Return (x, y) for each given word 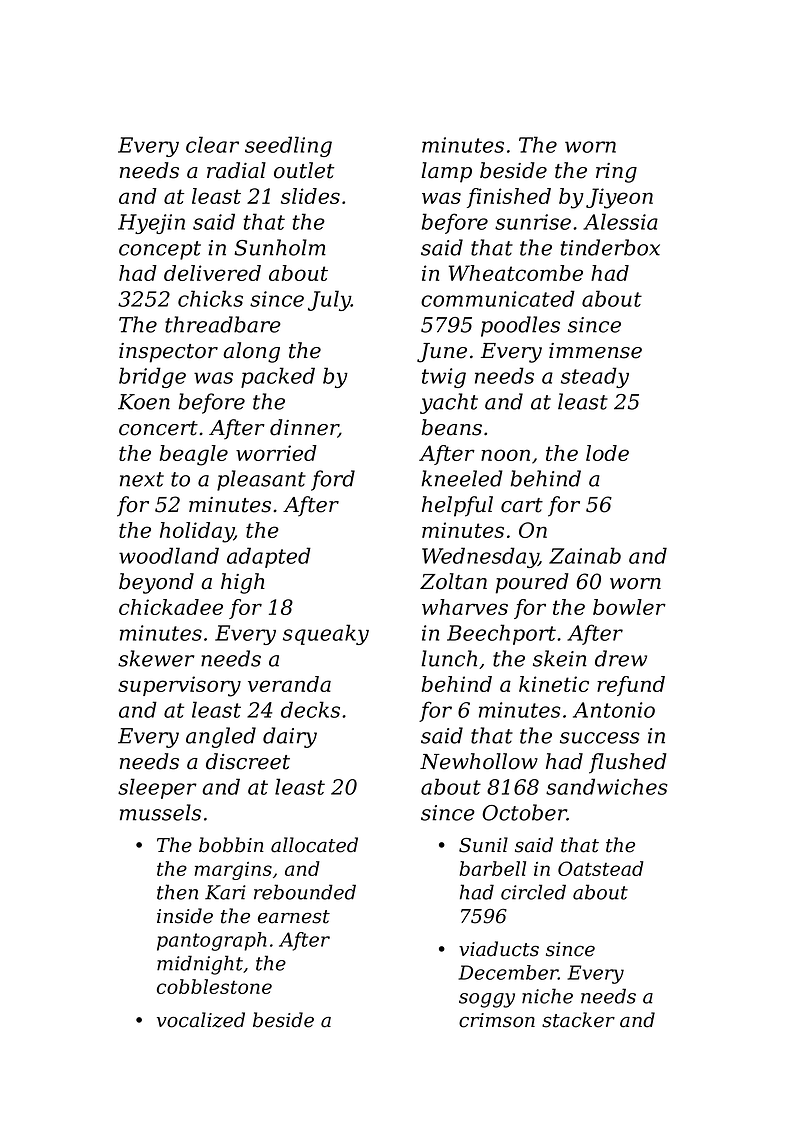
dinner (304, 428)
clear (212, 144)
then (177, 892)
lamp (446, 172)
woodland (169, 555)
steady (595, 377)
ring (616, 173)
